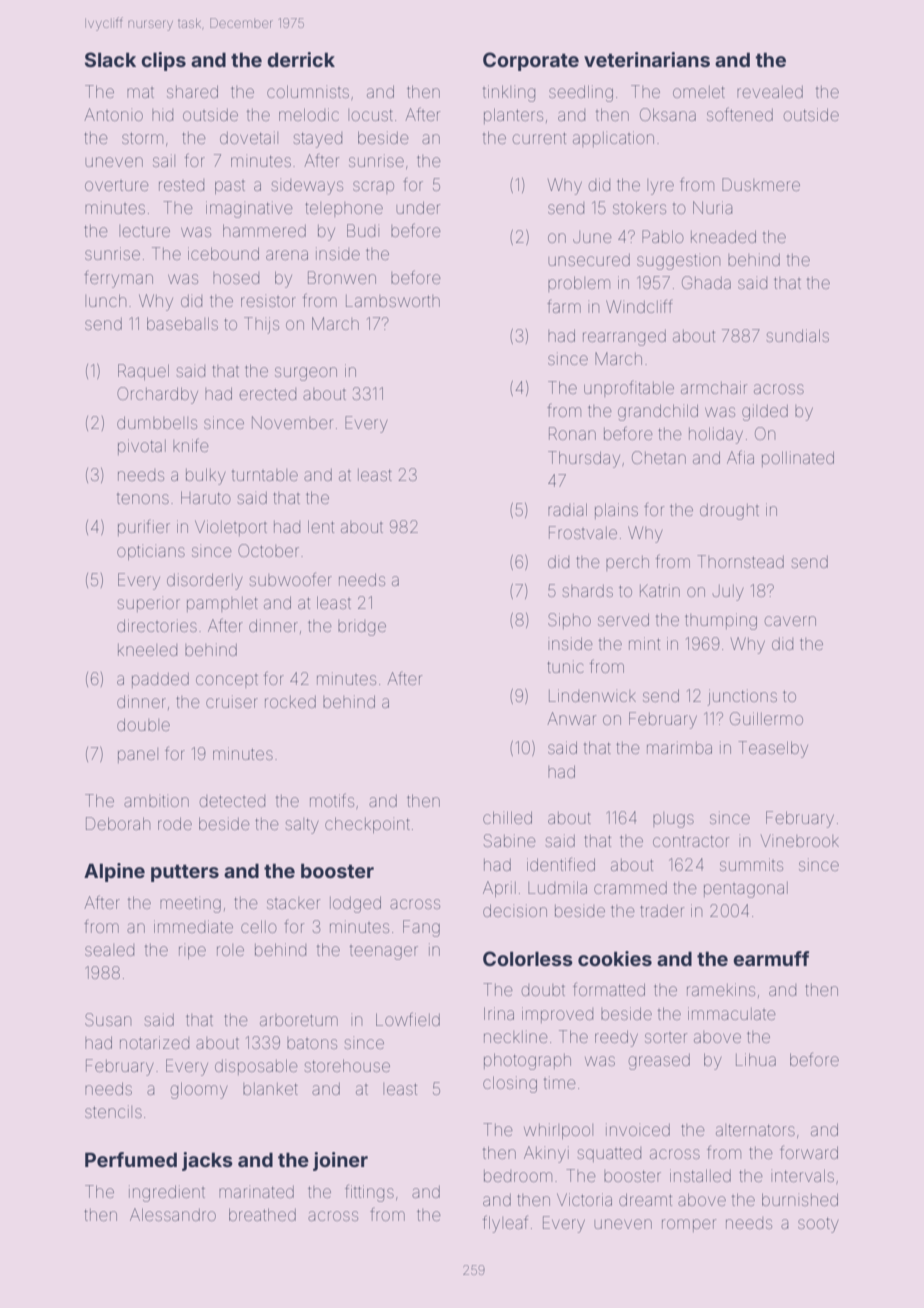 This document has height=1308, width=924. What do you see at coordinates (110, 59) in the document?
I see `Slack` at bounding box center [110, 59].
